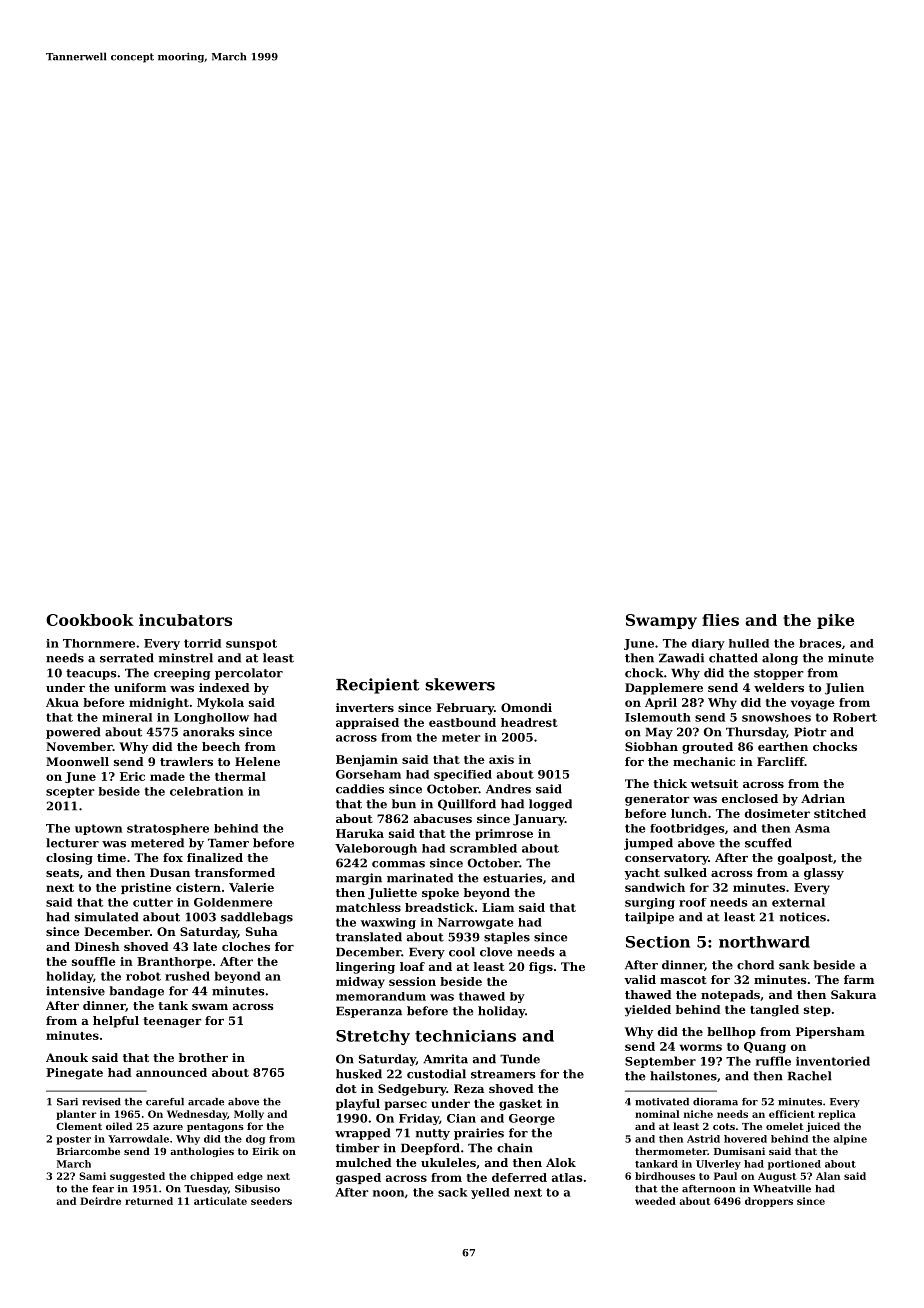 The height and width of the document is (1308, 924). I want to click on Sami, so click(92, 1176).
